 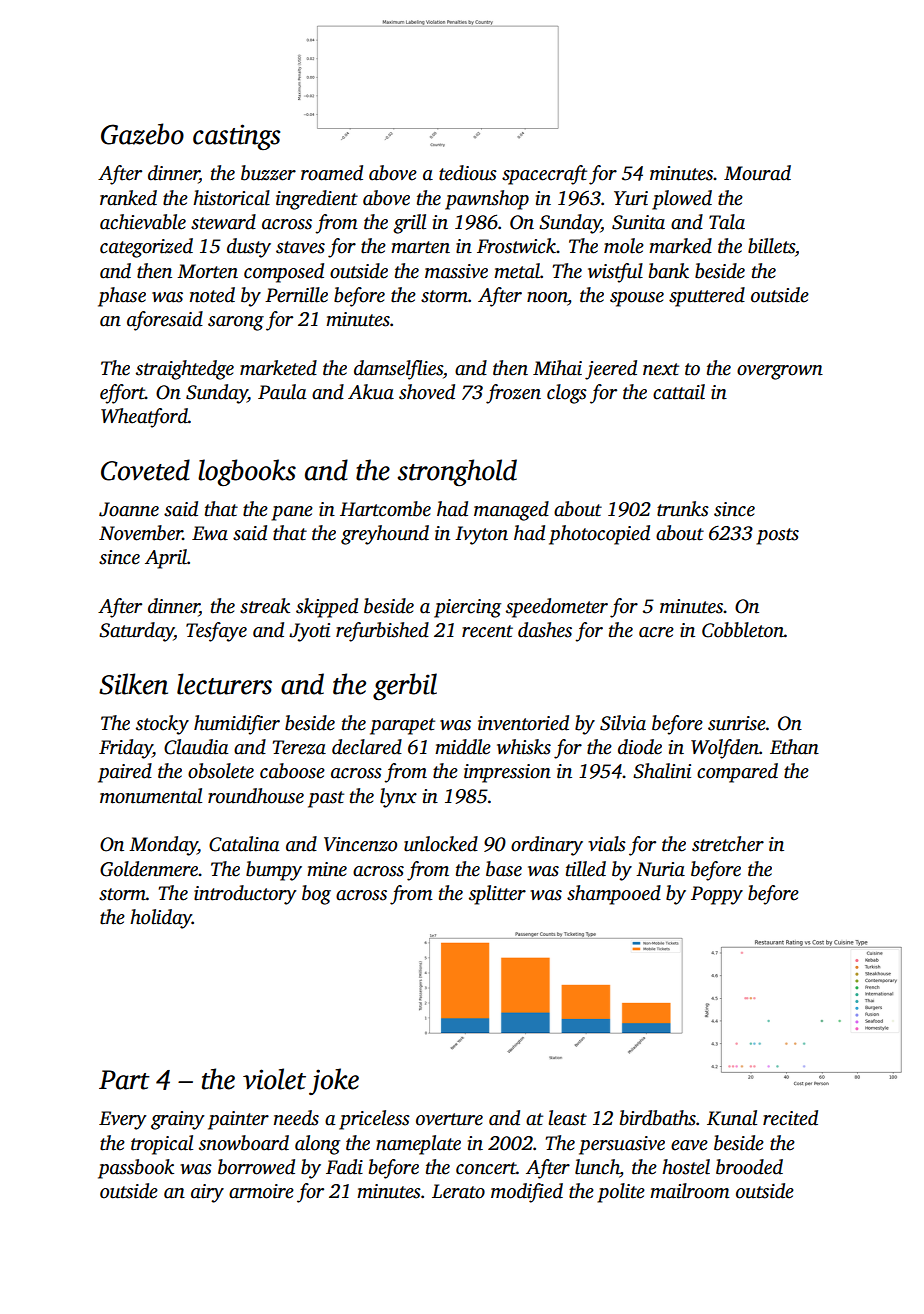 I want to click on airy, so click(x=207, y=1193).
